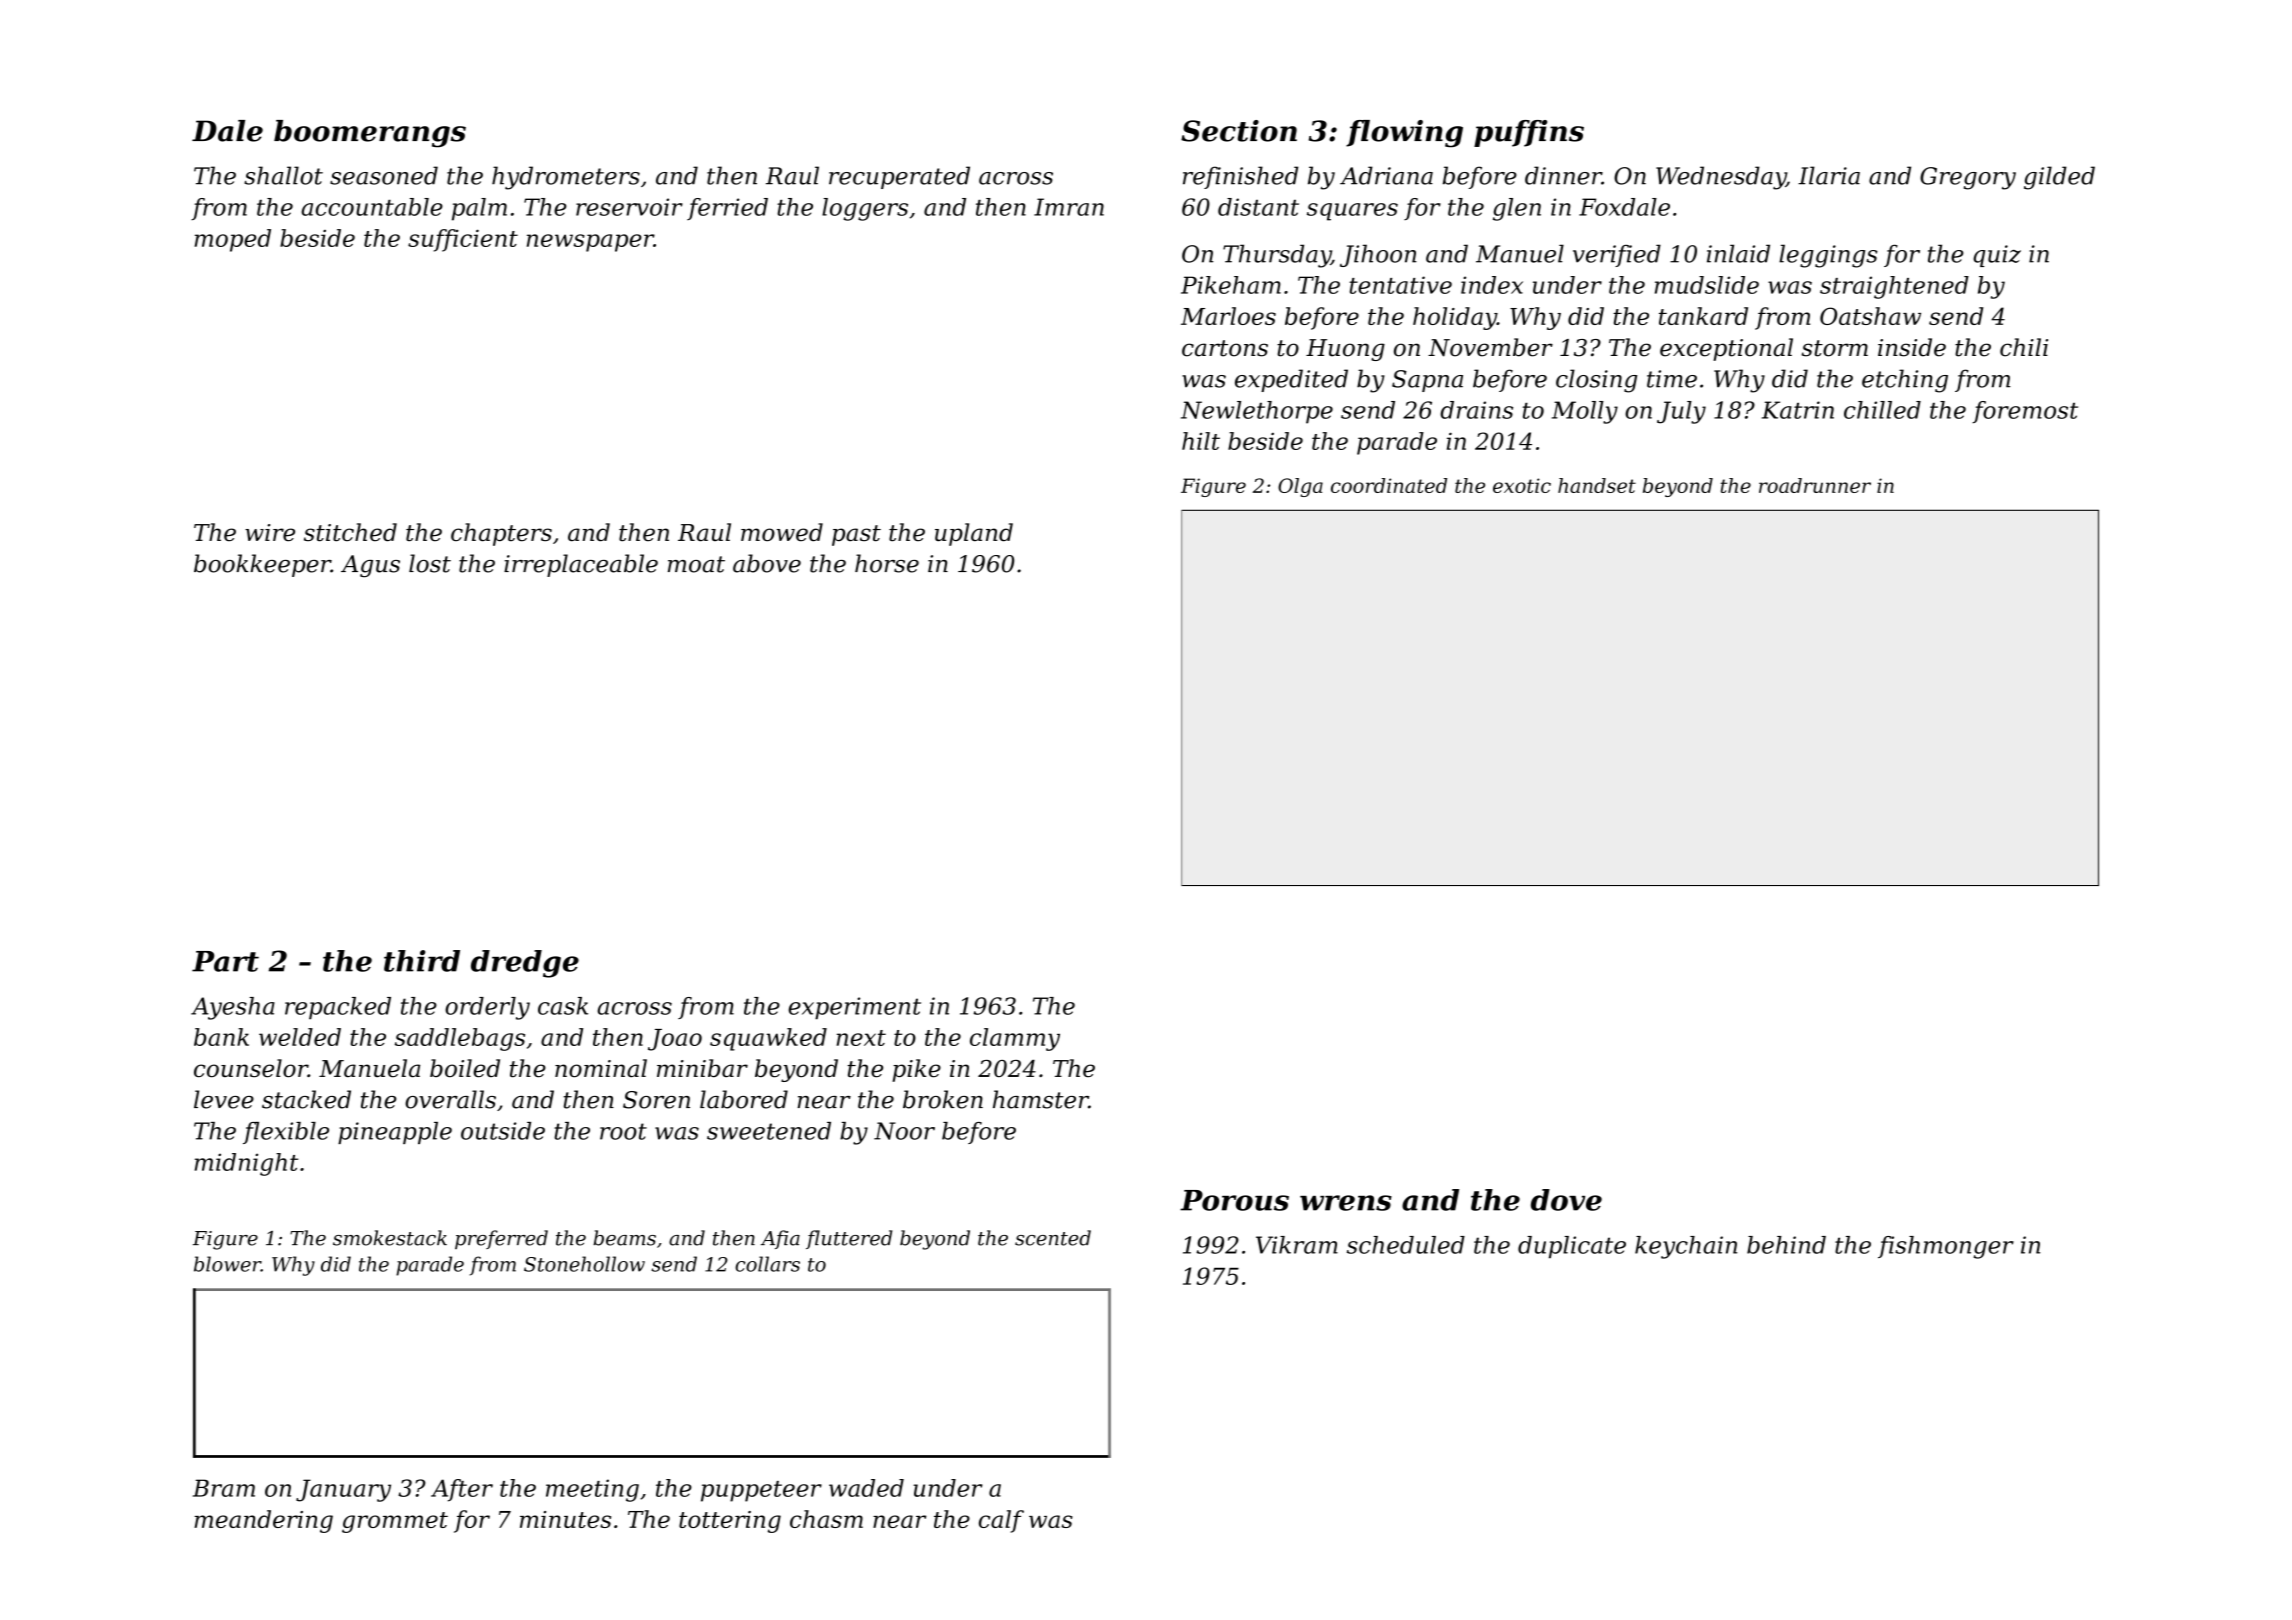  What do you see at coordinates (422, 961) in the screenshot?
I see `third` at bounding box center [422, 961].
